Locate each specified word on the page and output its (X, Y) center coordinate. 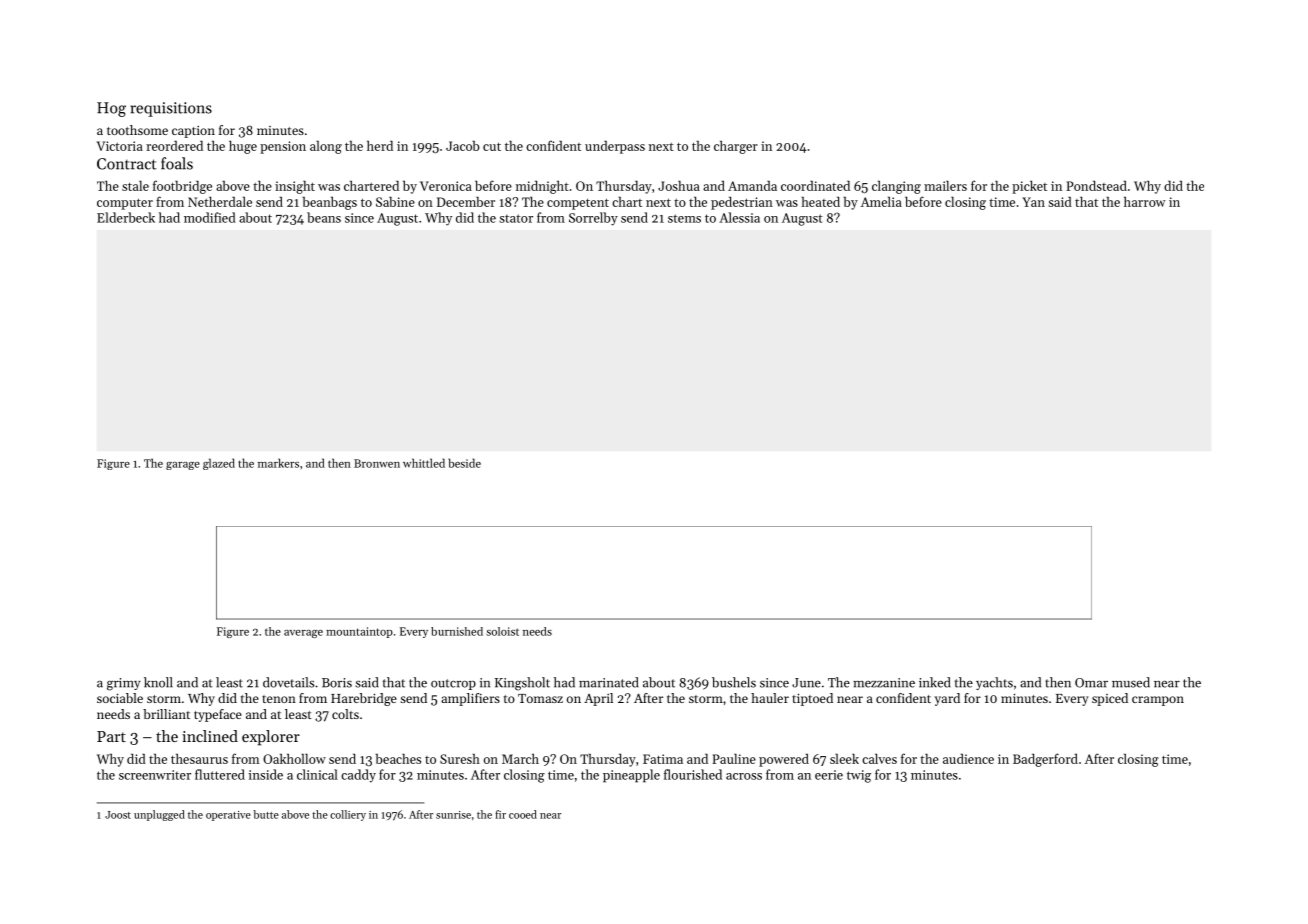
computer (125, 204)
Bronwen (377, 463)
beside (464, 463)
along (326, 147)
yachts (994, 683)
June (806, 683)
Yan (1033, 202)
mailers (945, 185)
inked (935, 682)
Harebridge (364, 699)
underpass (615, 147)
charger (736, 147)
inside (266, 774)
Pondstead (1096, 185)
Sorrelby (593, 219)
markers (278, 463)
